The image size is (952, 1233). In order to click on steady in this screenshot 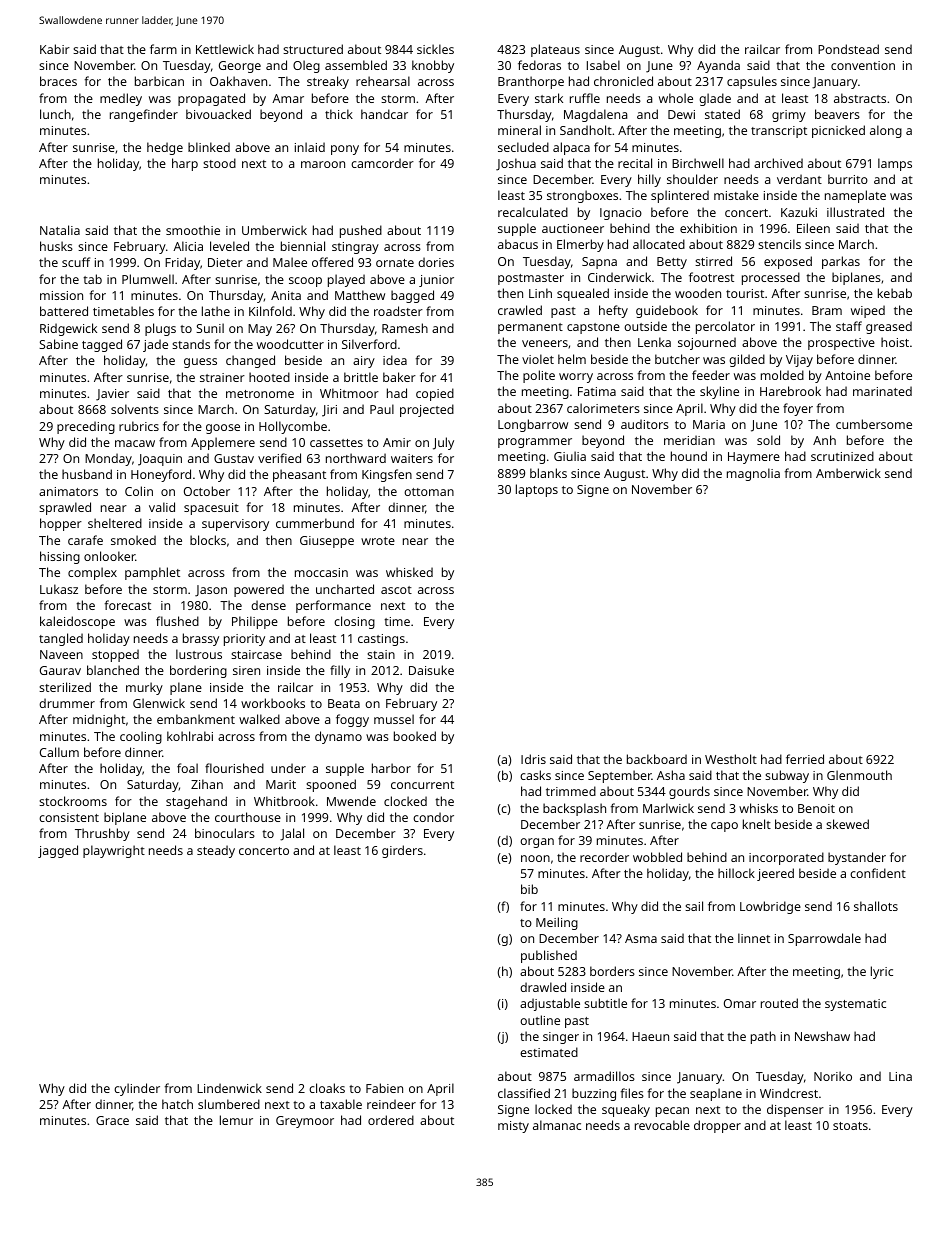, I will do `click(216, 851)`.
